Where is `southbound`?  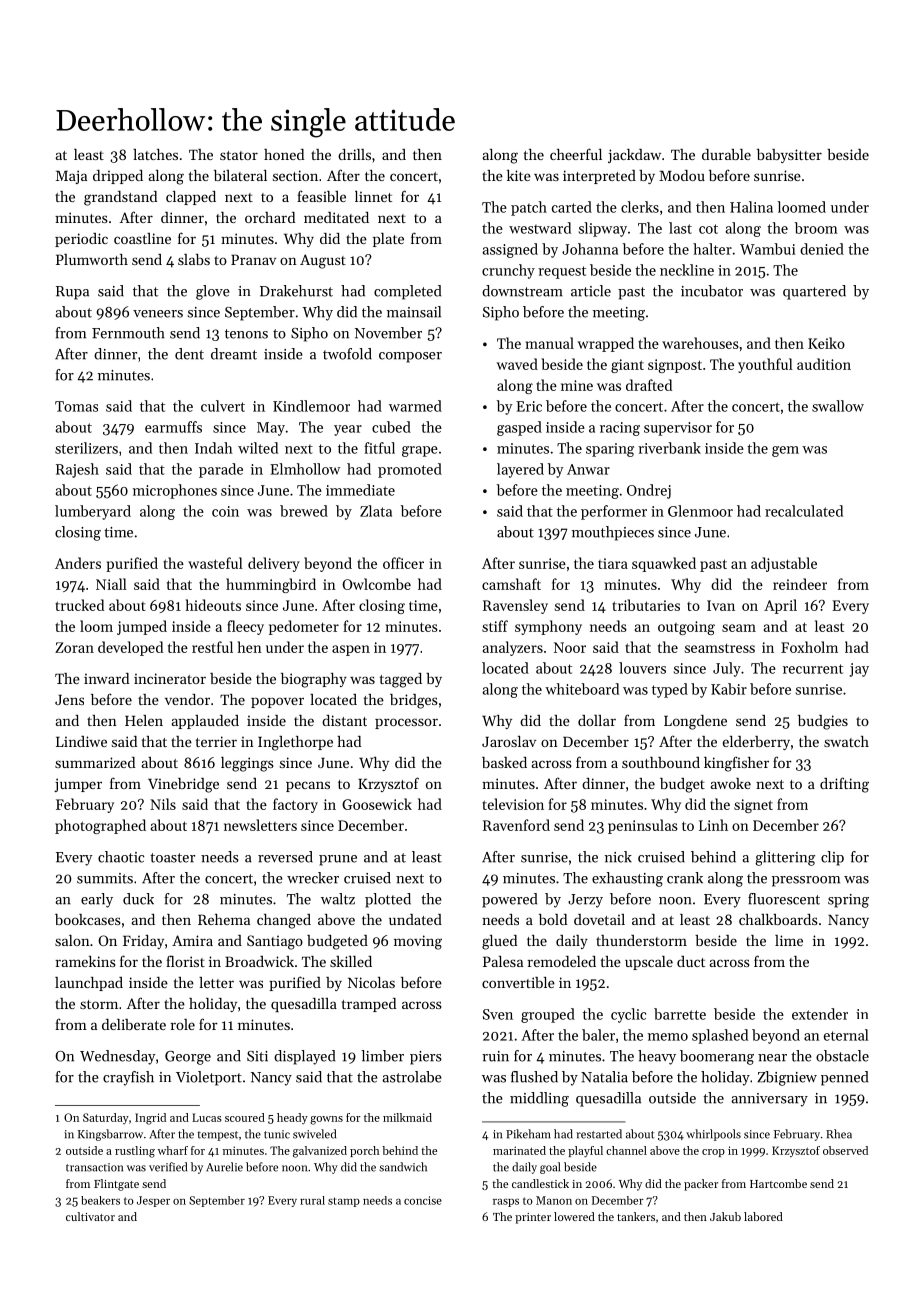 southbound is located at coordinates (661, 762).
